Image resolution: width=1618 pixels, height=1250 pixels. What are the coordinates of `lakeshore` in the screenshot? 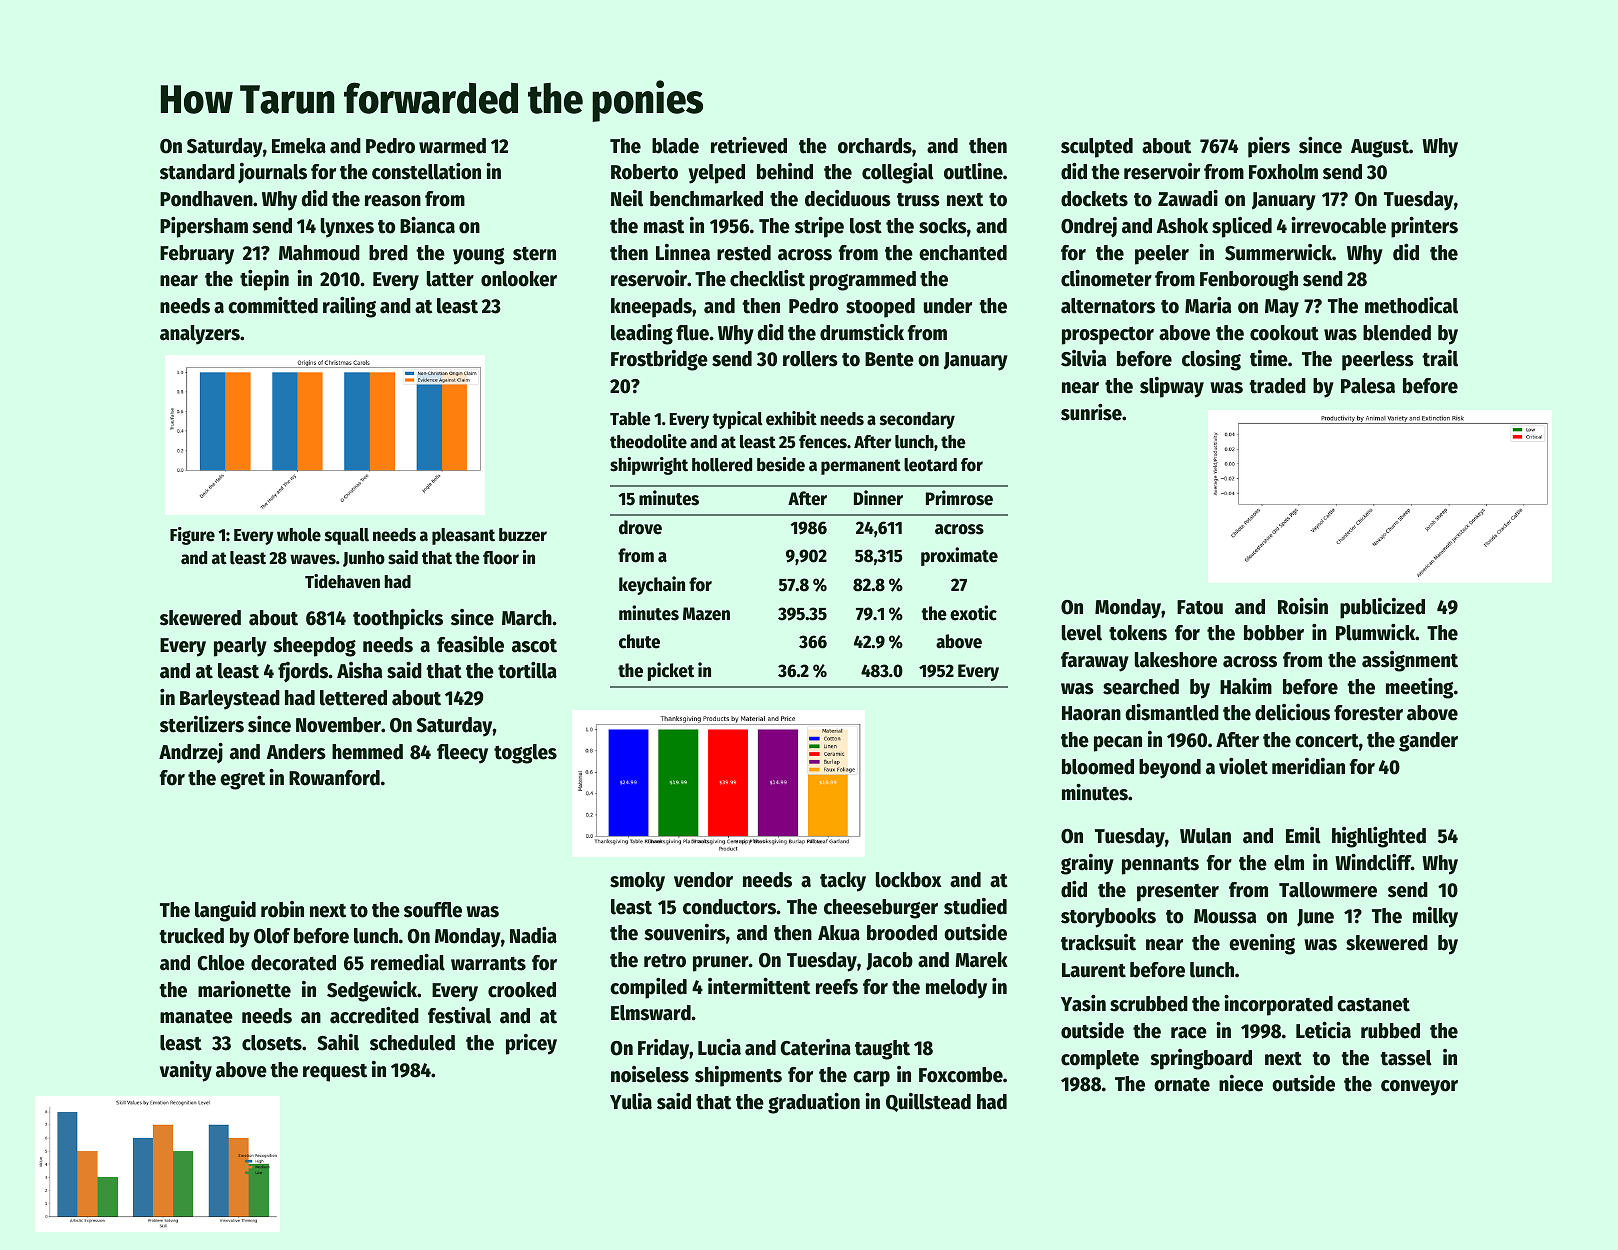 It's located at (1176, 660).
